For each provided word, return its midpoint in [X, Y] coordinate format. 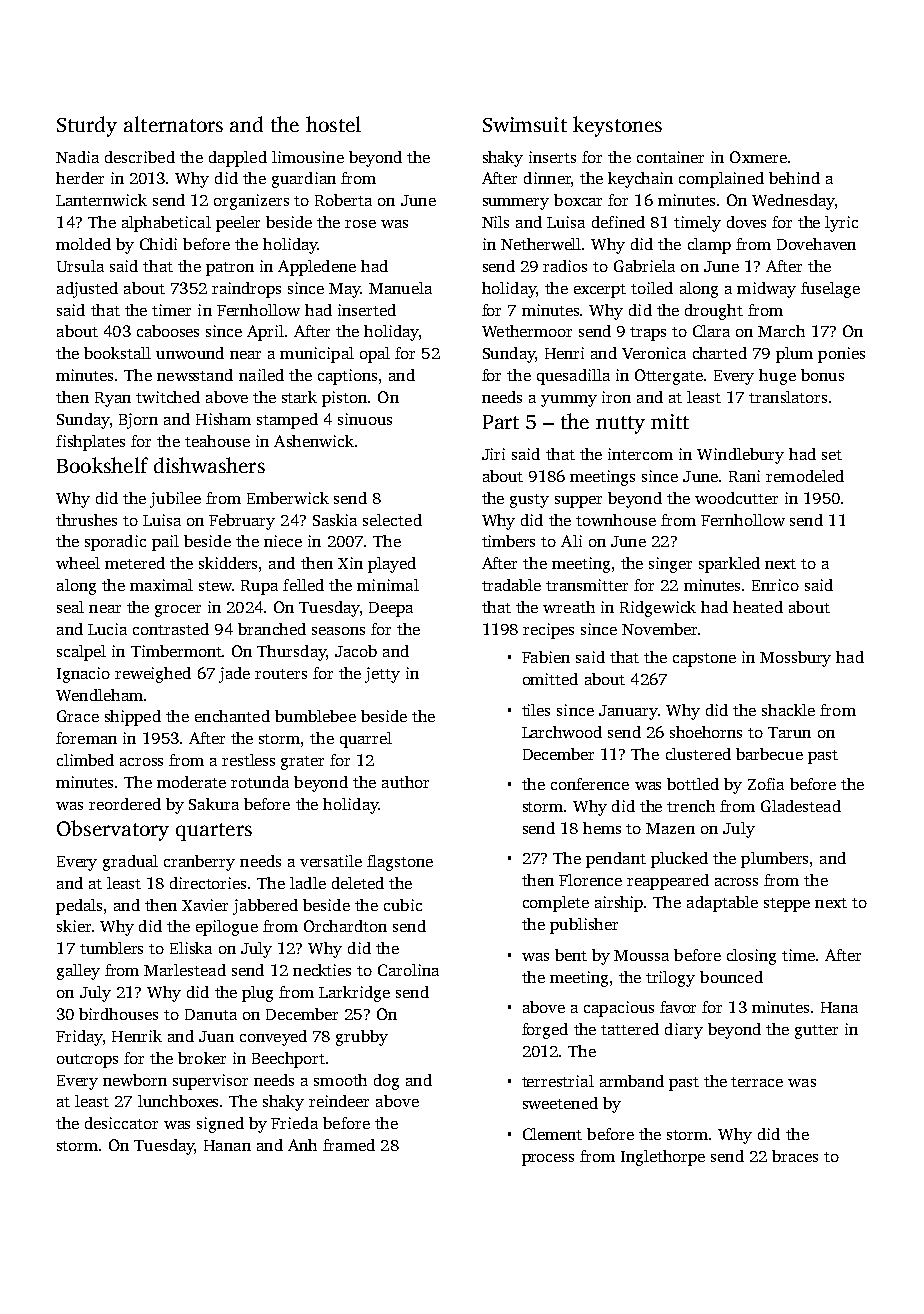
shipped [133, 718]
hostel [333, 124]
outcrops [87, 1061]
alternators [173, 124]
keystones [617, 126]
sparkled [729, 565]
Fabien [546, 657]
